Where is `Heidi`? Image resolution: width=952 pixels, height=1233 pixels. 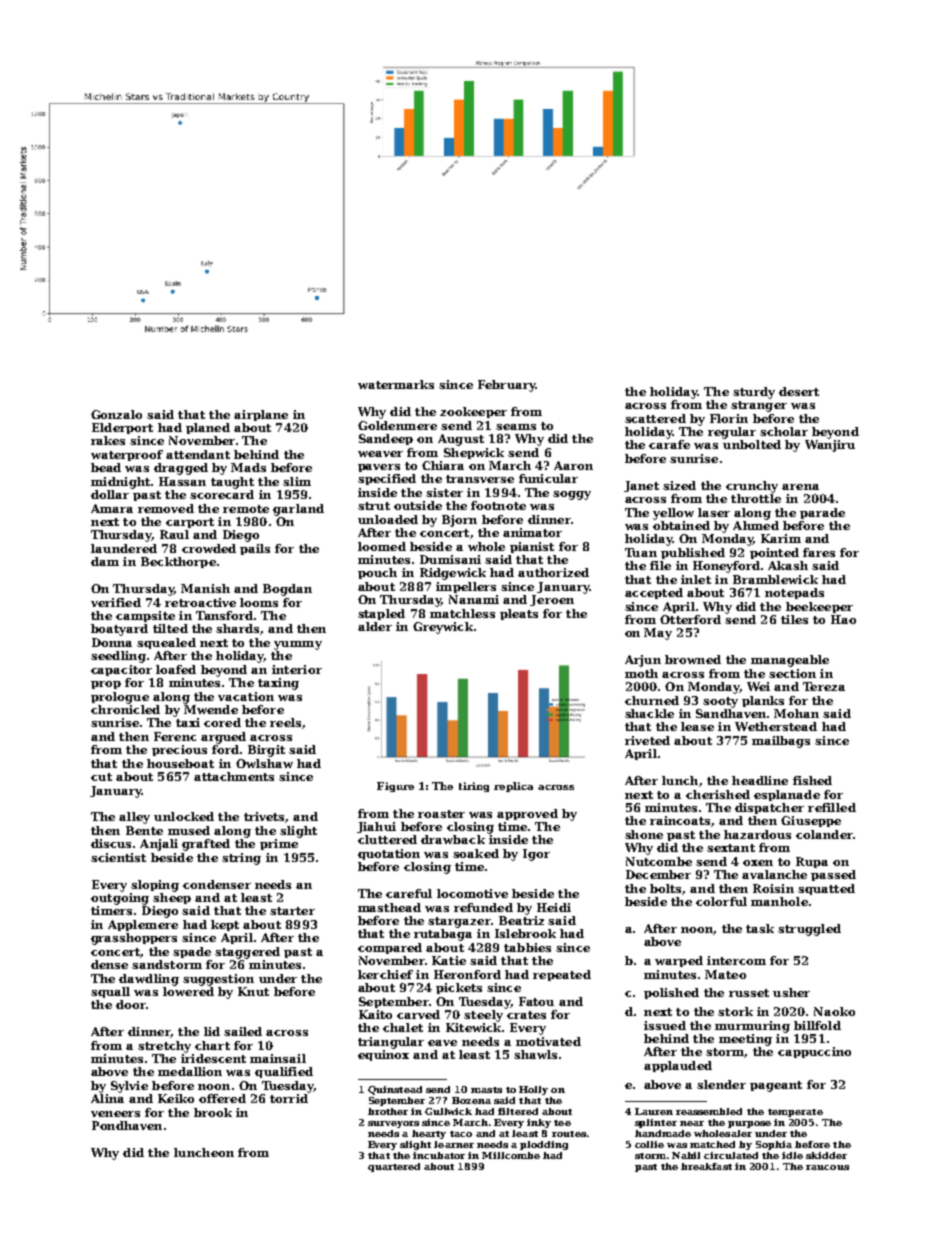 Heidi is located at coordinates (554, 907).
